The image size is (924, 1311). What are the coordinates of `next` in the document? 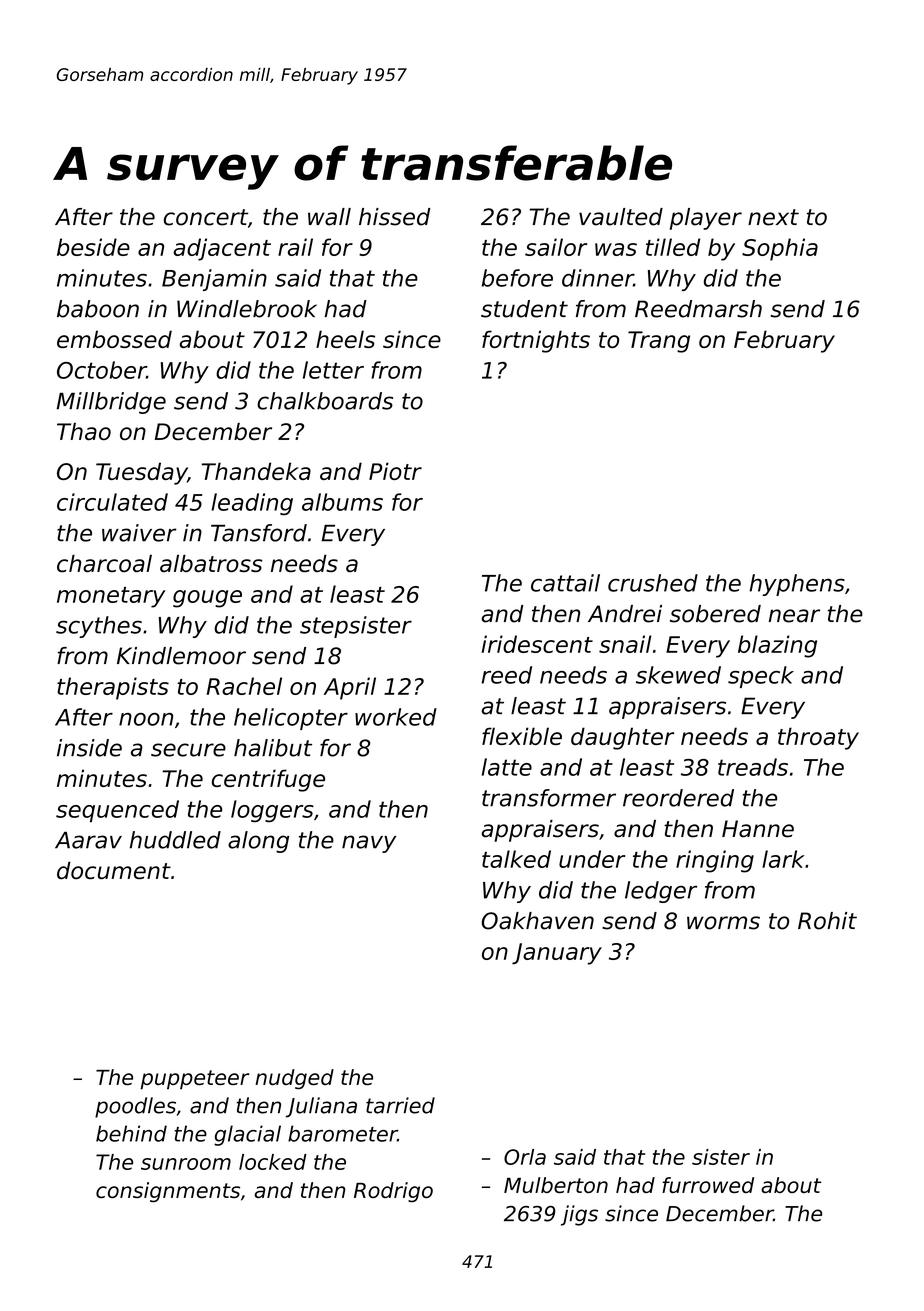 It's located at (773, 217).
